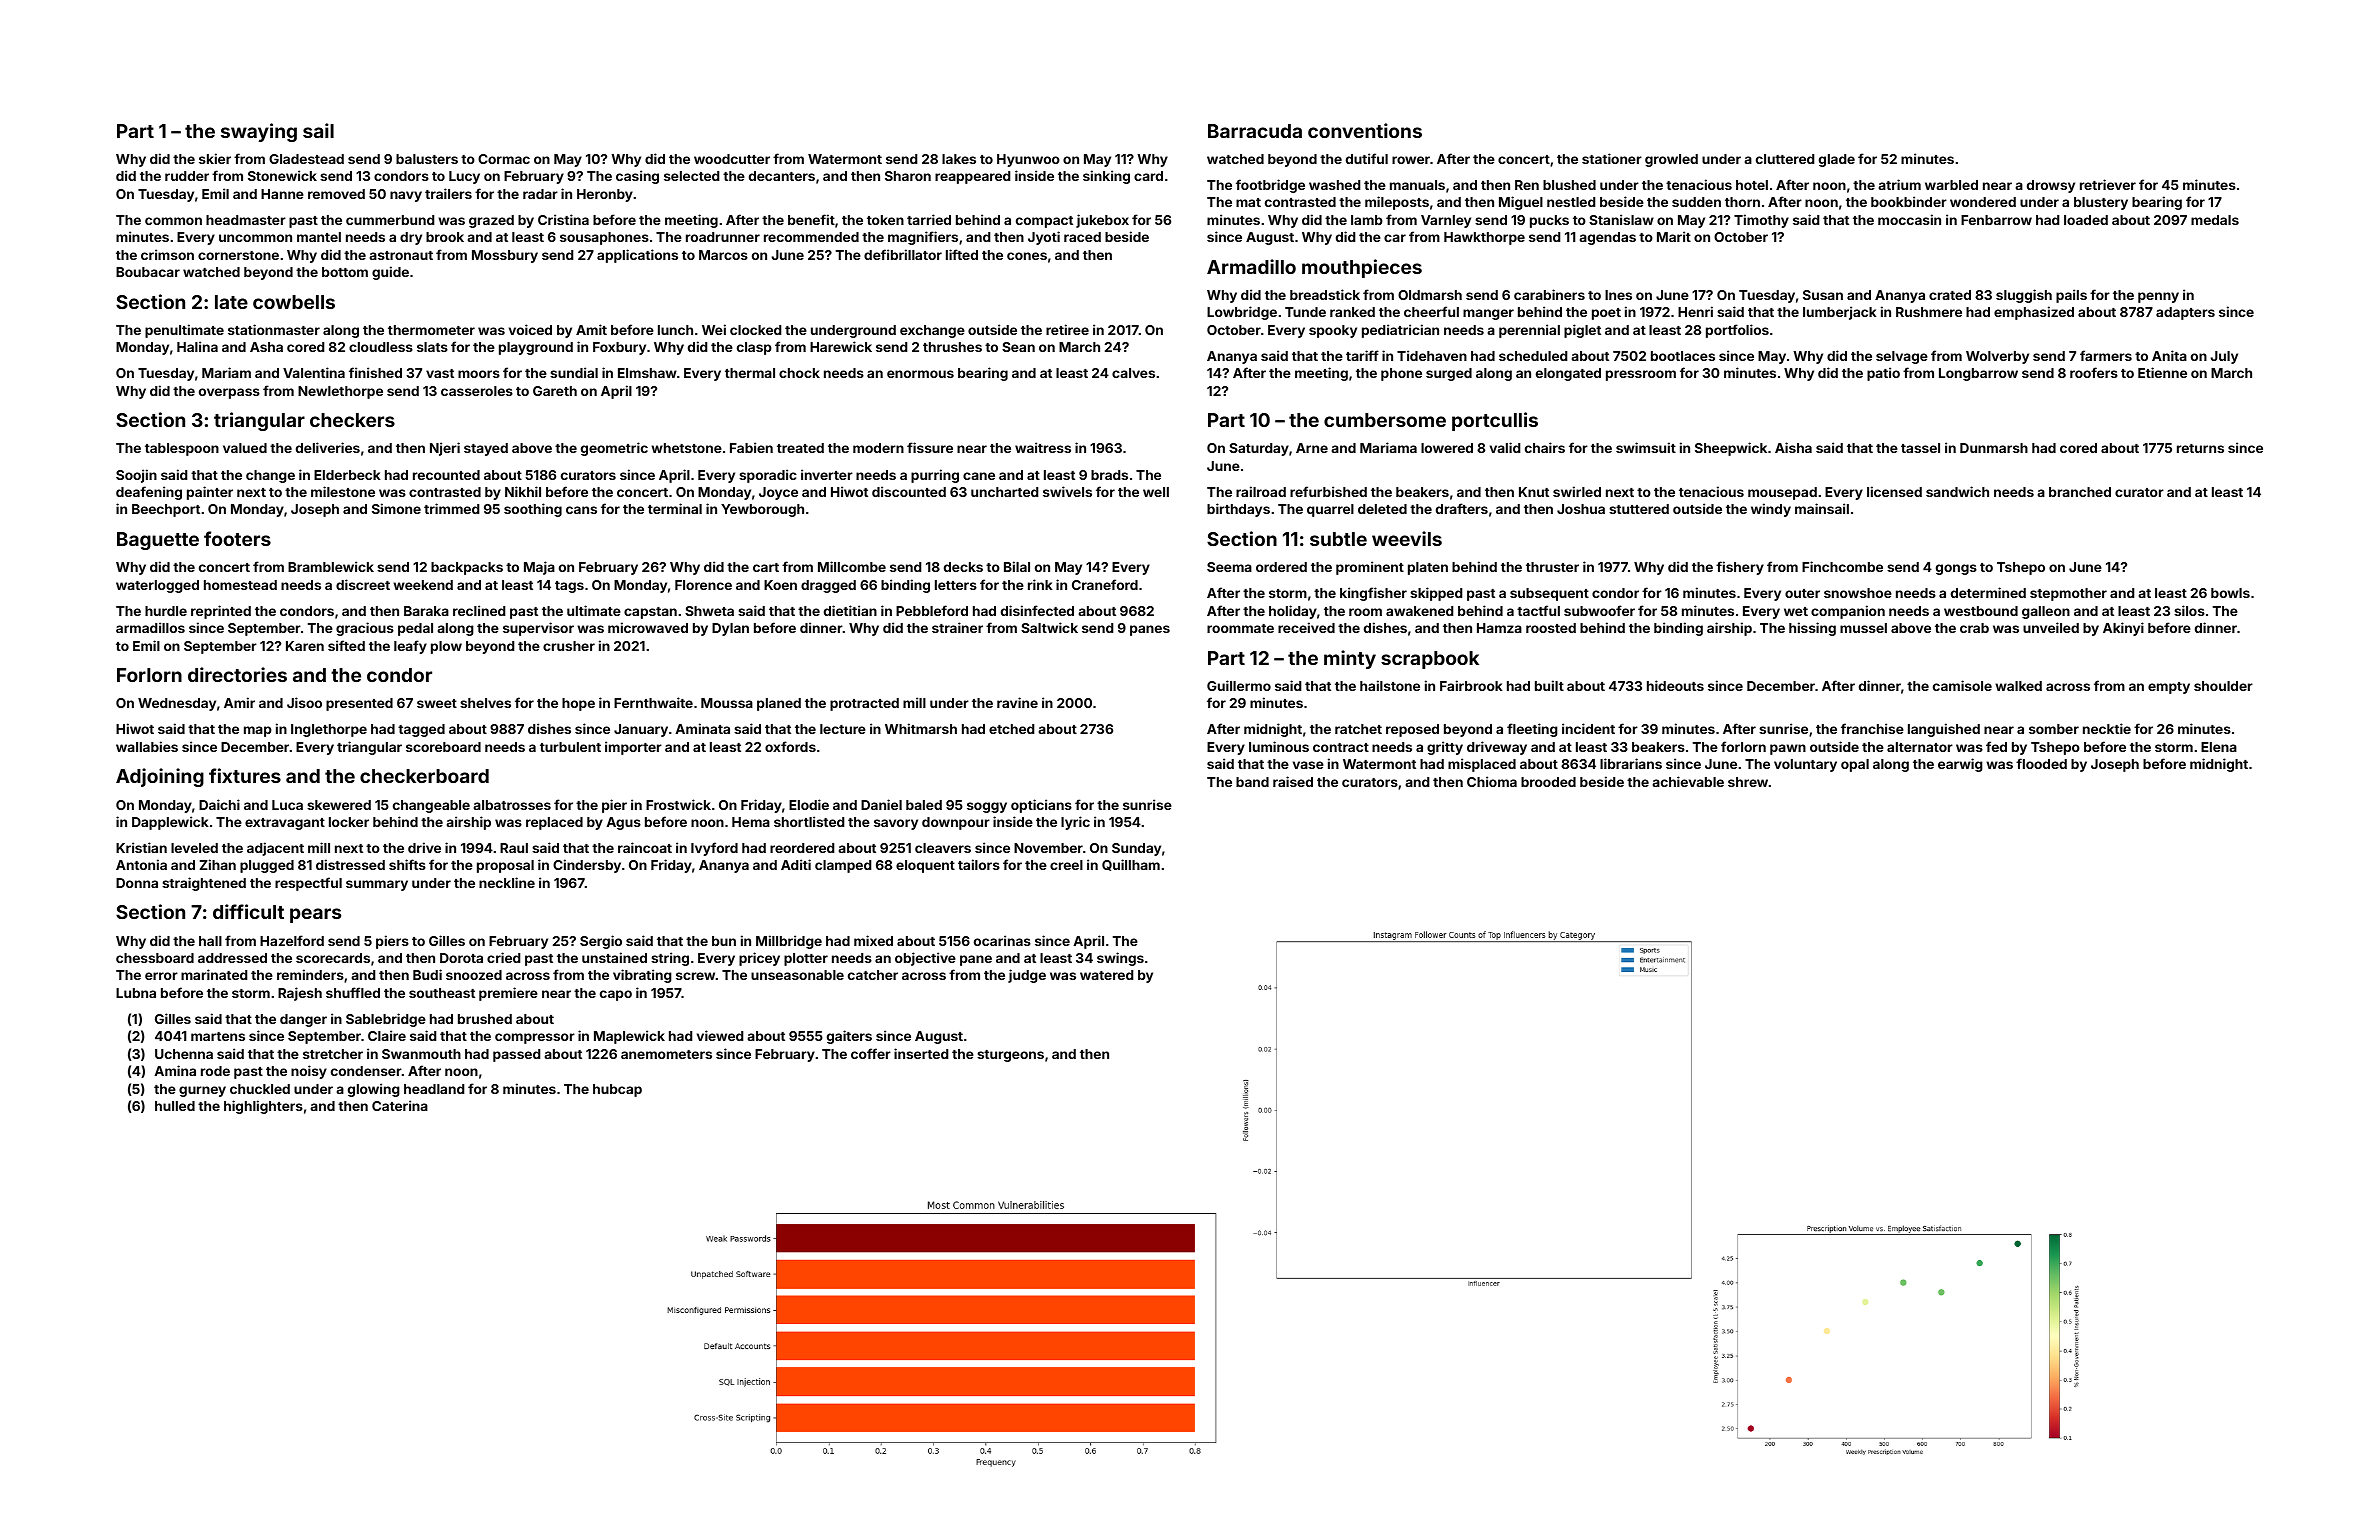 The width and height of the screenshot is (2380, 1540). What do you see at coordinates (1492, 781) in the screenshot?
I see `Chioma` at bounding box center [1492, 781].
